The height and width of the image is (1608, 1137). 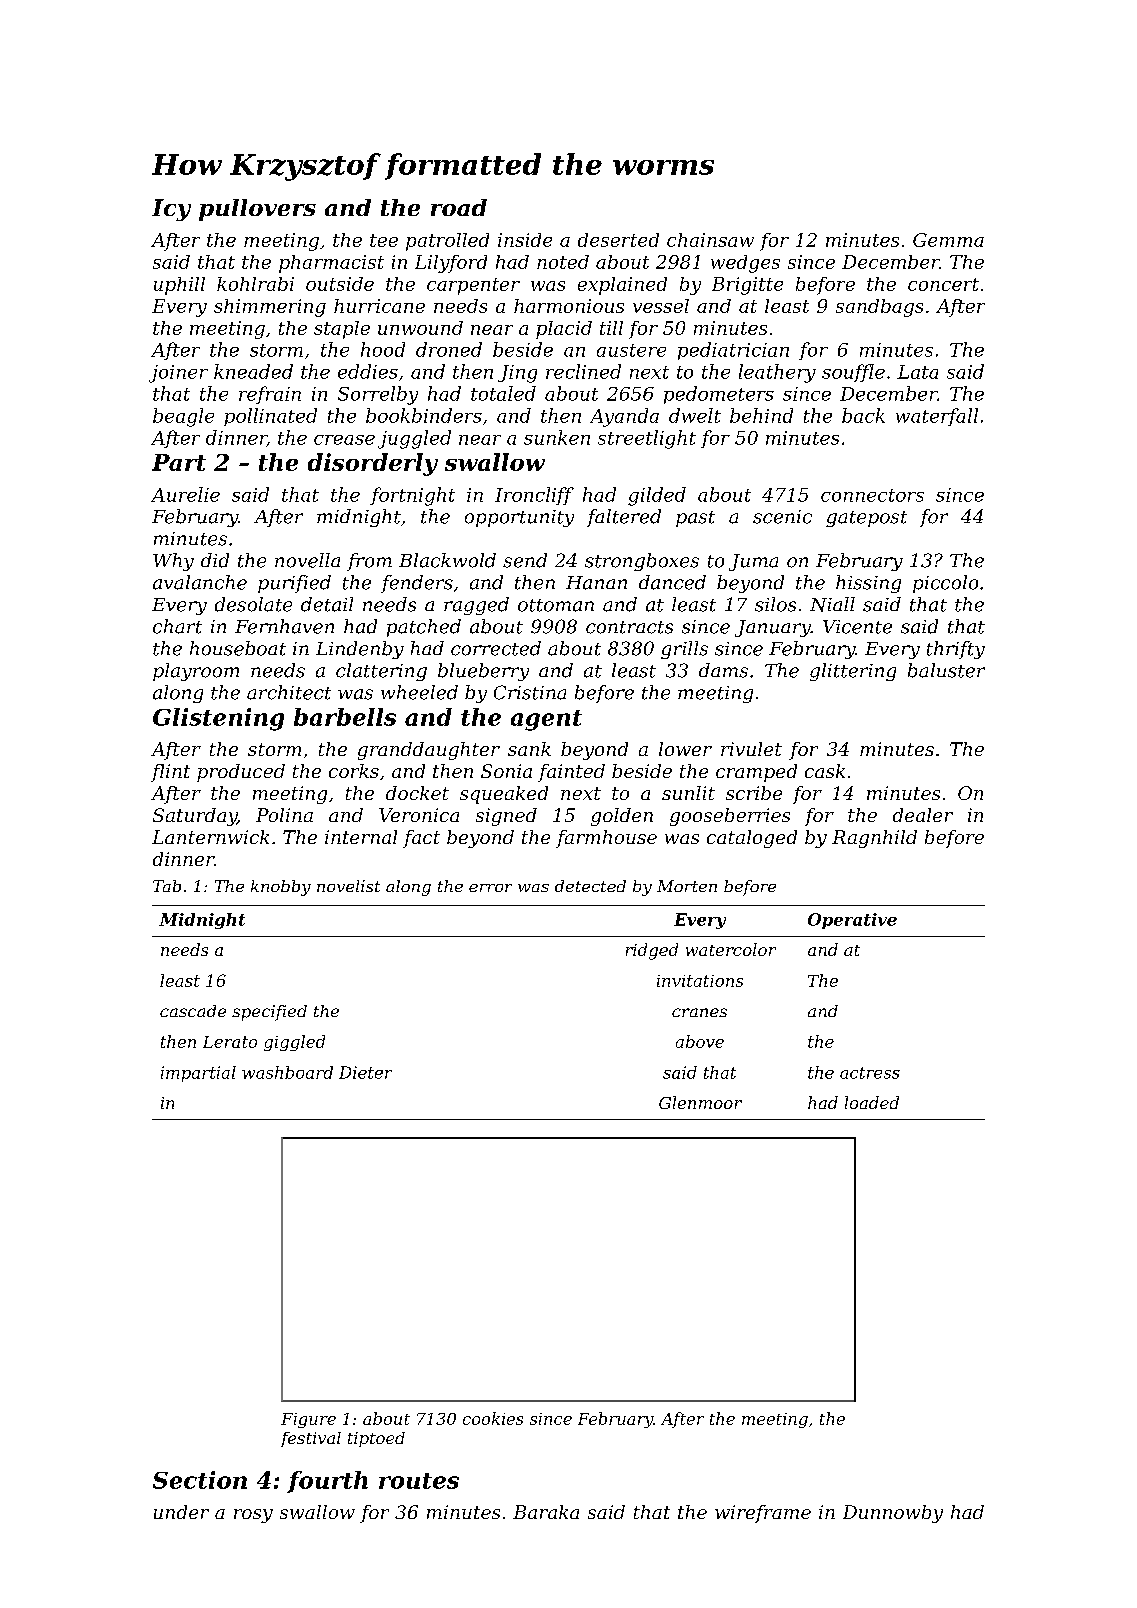 What do you see at coordinates (730, 817) in the image?
I see `gooseberries` at bounding box center [730, 817].
